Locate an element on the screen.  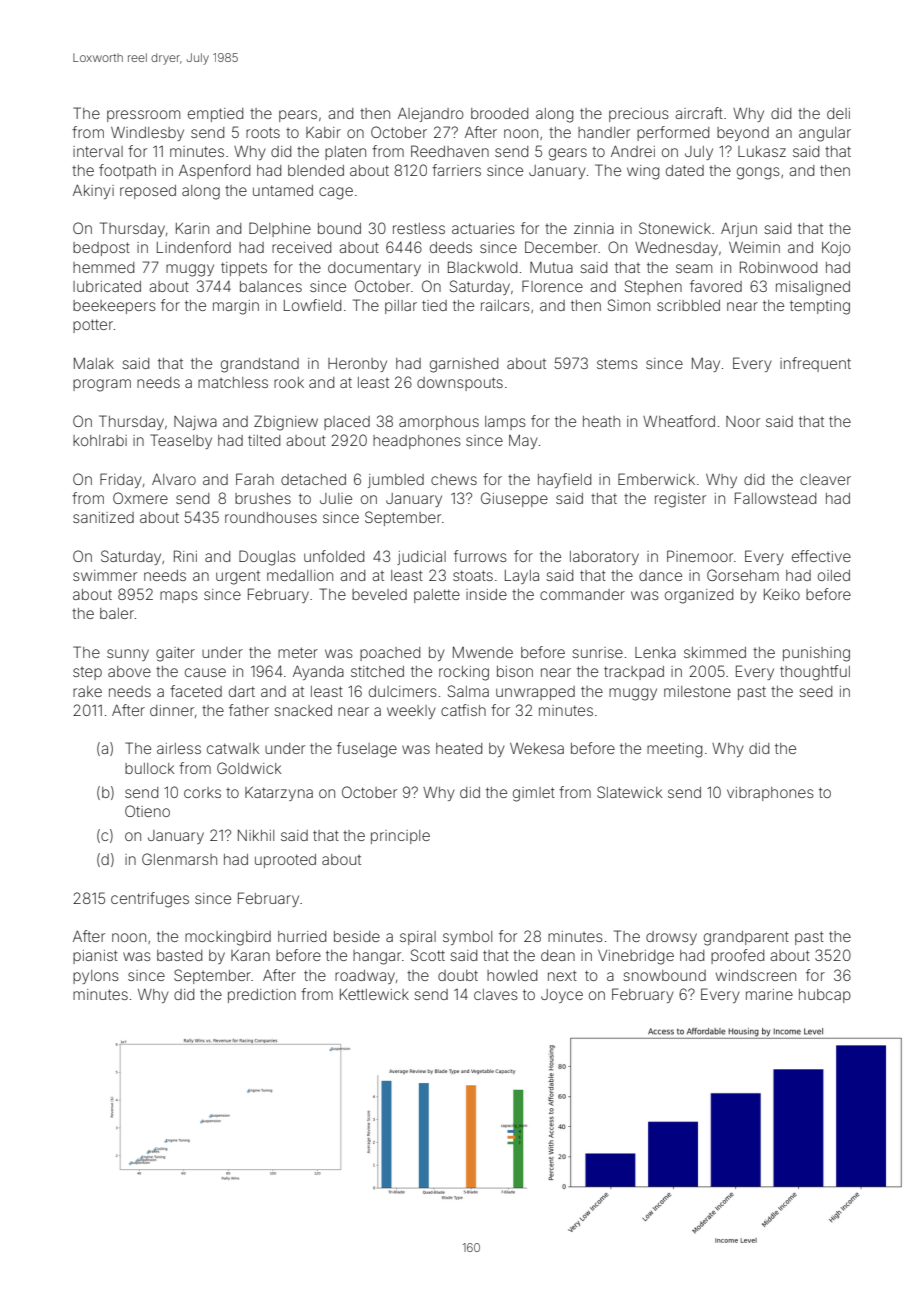
Stonewick is located at coordinates (675, 228).
